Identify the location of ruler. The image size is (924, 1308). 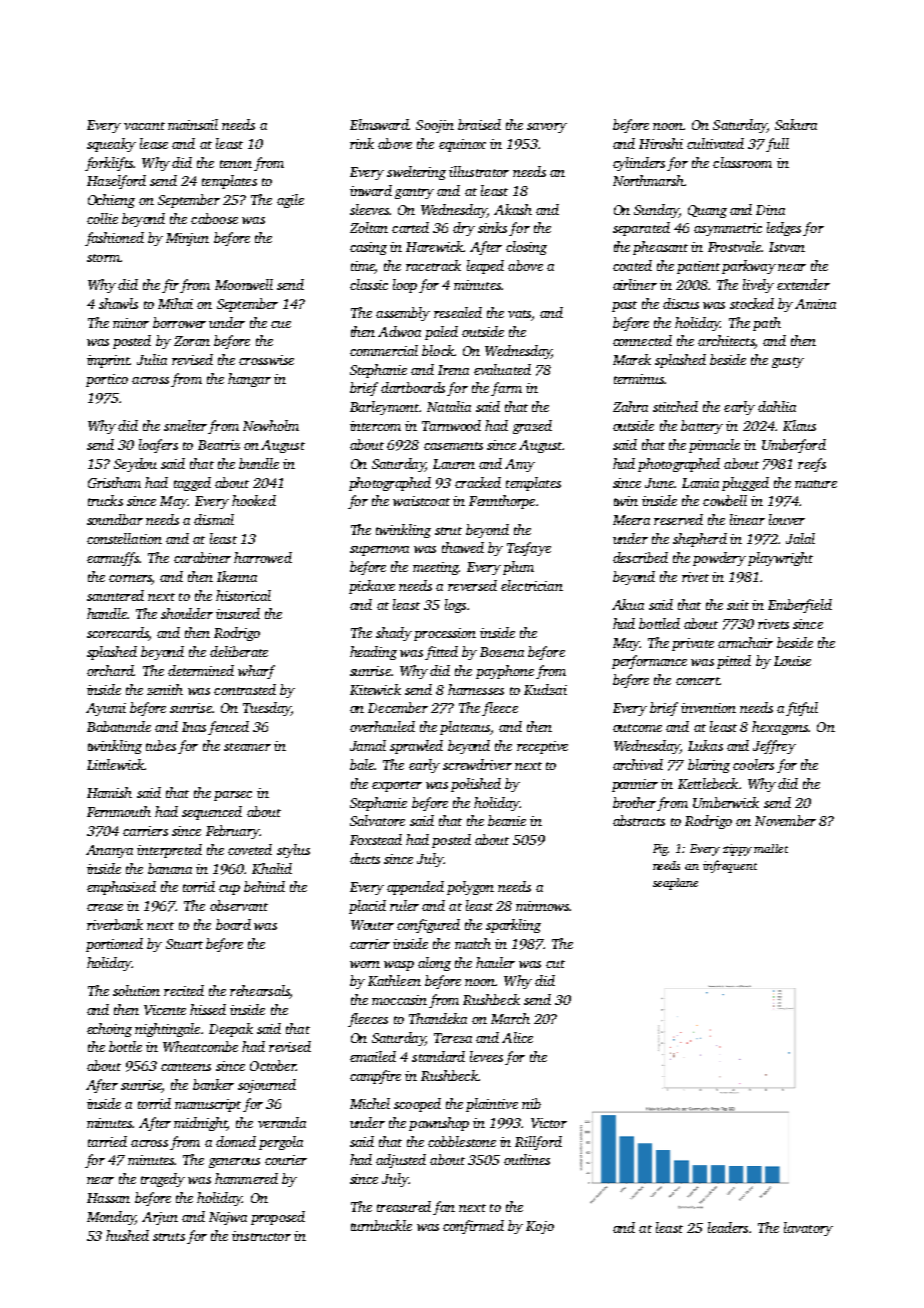
(404, 905).
